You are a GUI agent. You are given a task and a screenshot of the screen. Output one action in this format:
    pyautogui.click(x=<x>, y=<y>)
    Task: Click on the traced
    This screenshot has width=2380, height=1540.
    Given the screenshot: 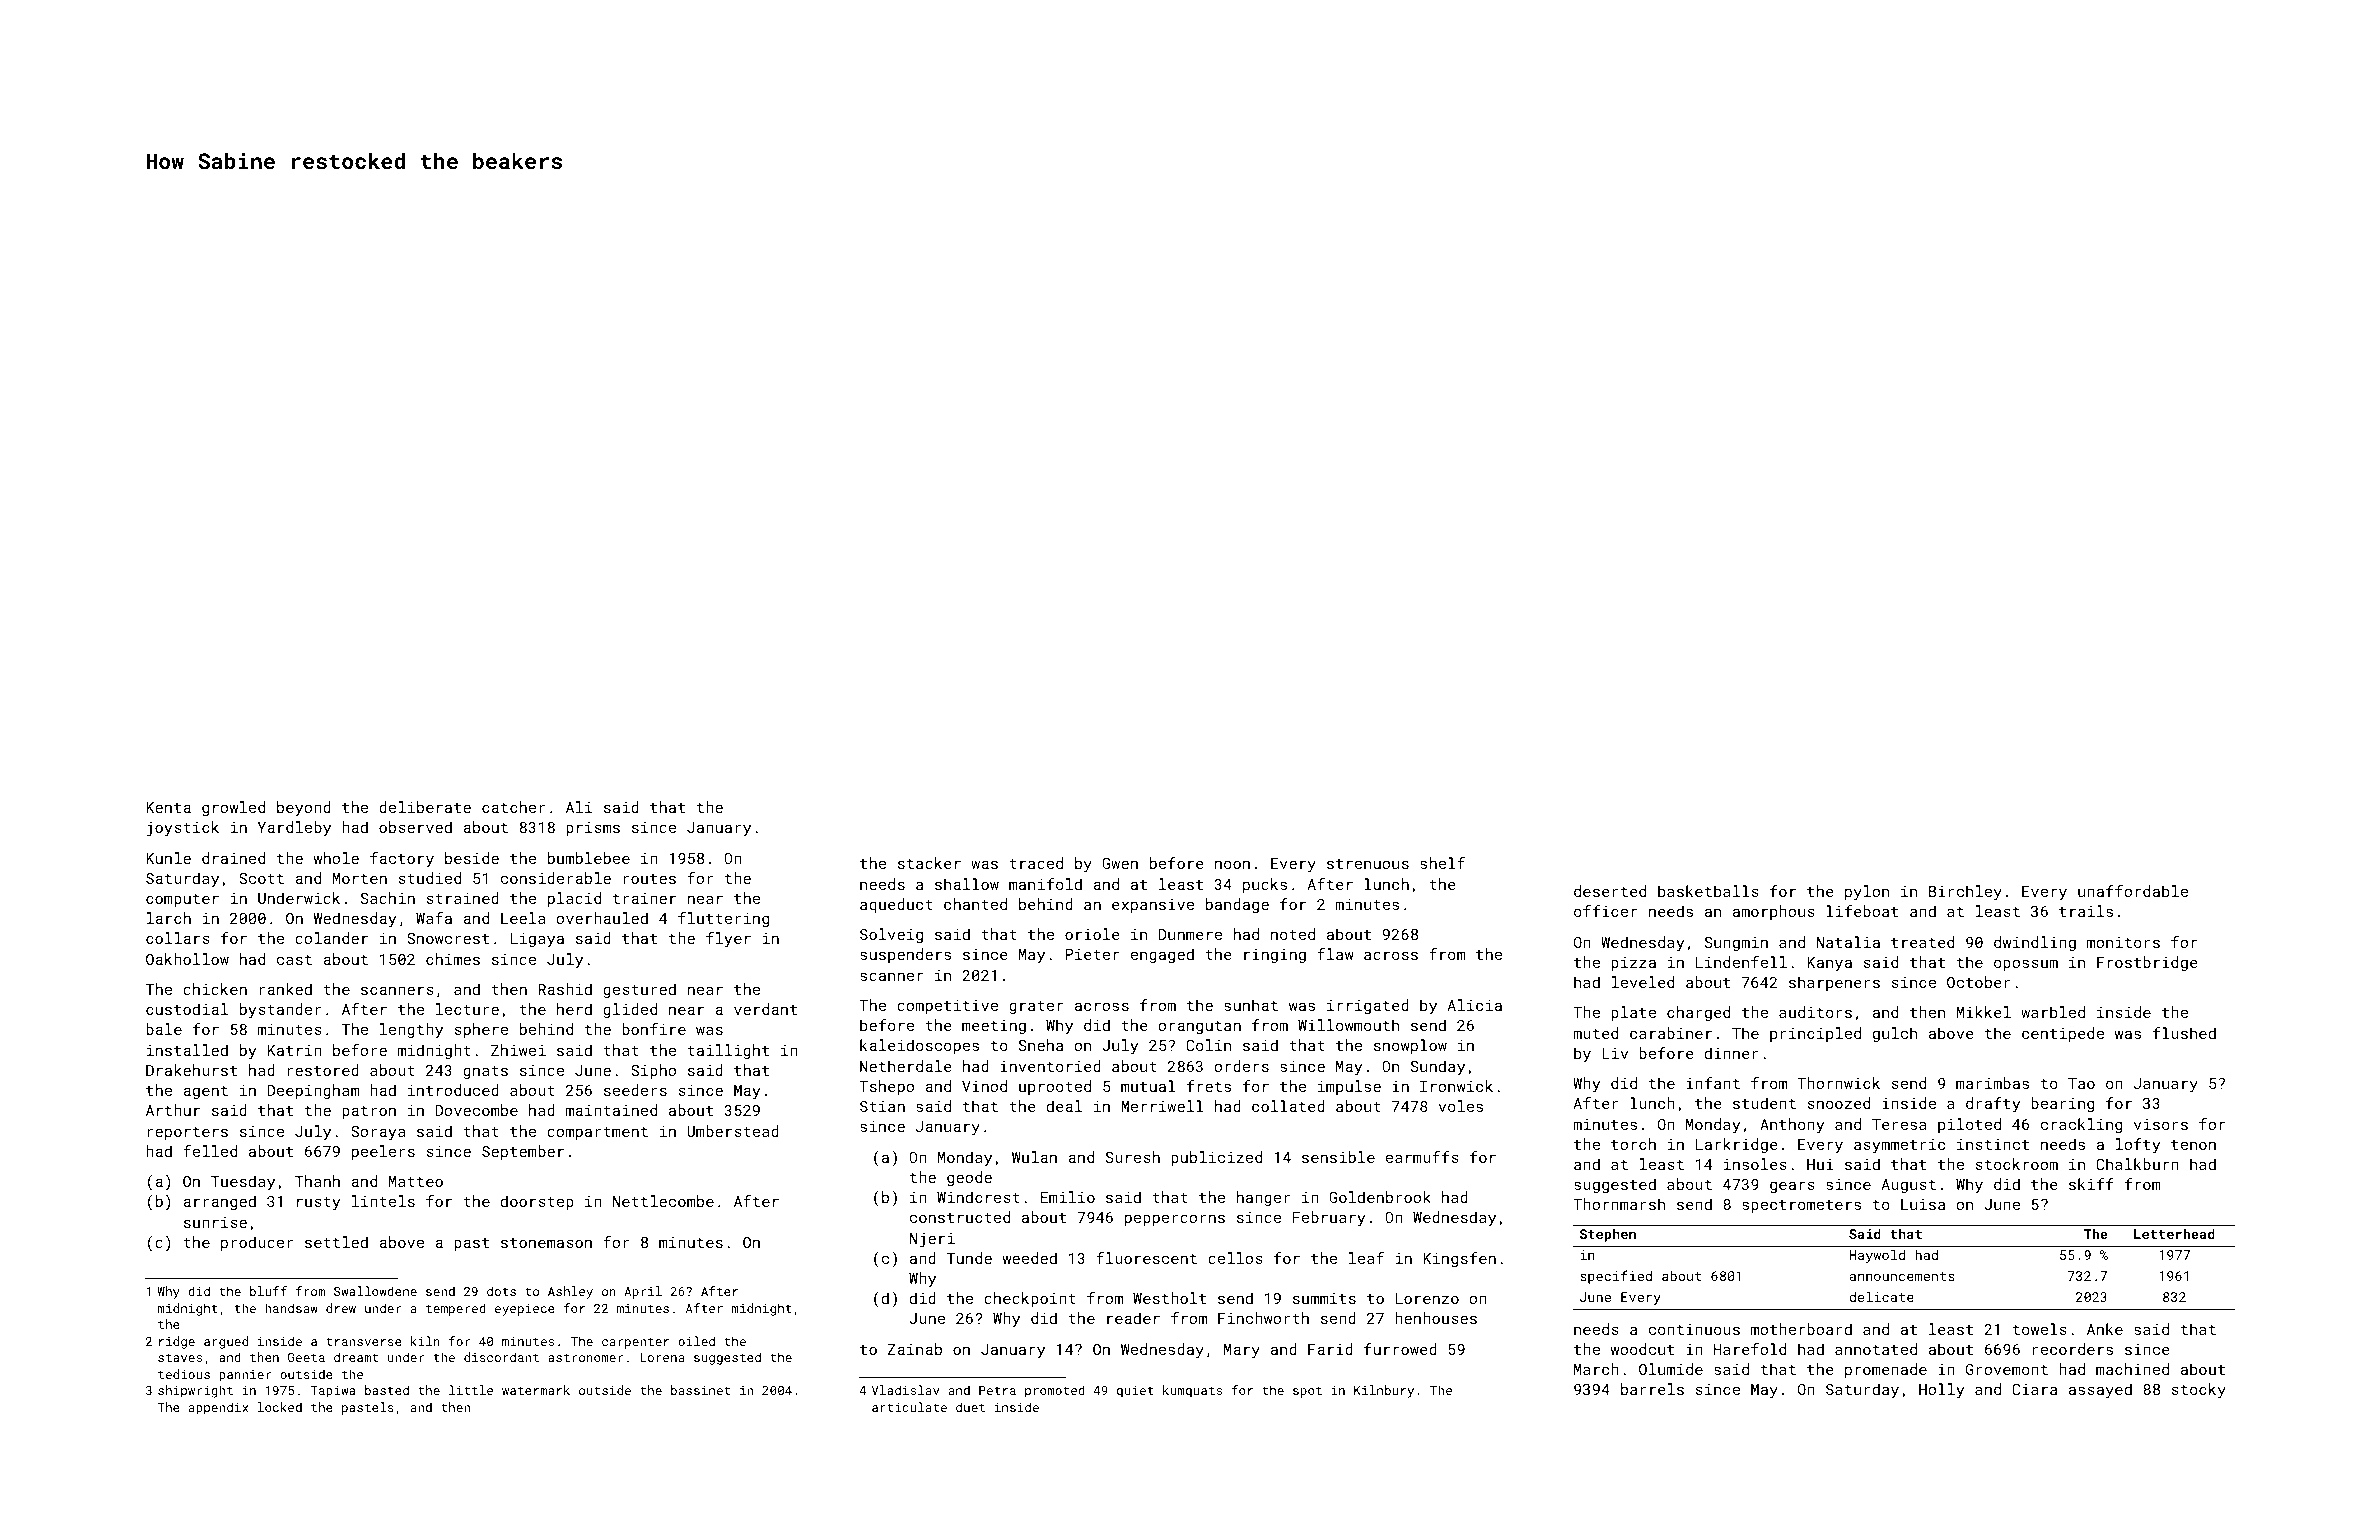 What is the action you would take?
    pyautogui.click(x=1036, y=863)
